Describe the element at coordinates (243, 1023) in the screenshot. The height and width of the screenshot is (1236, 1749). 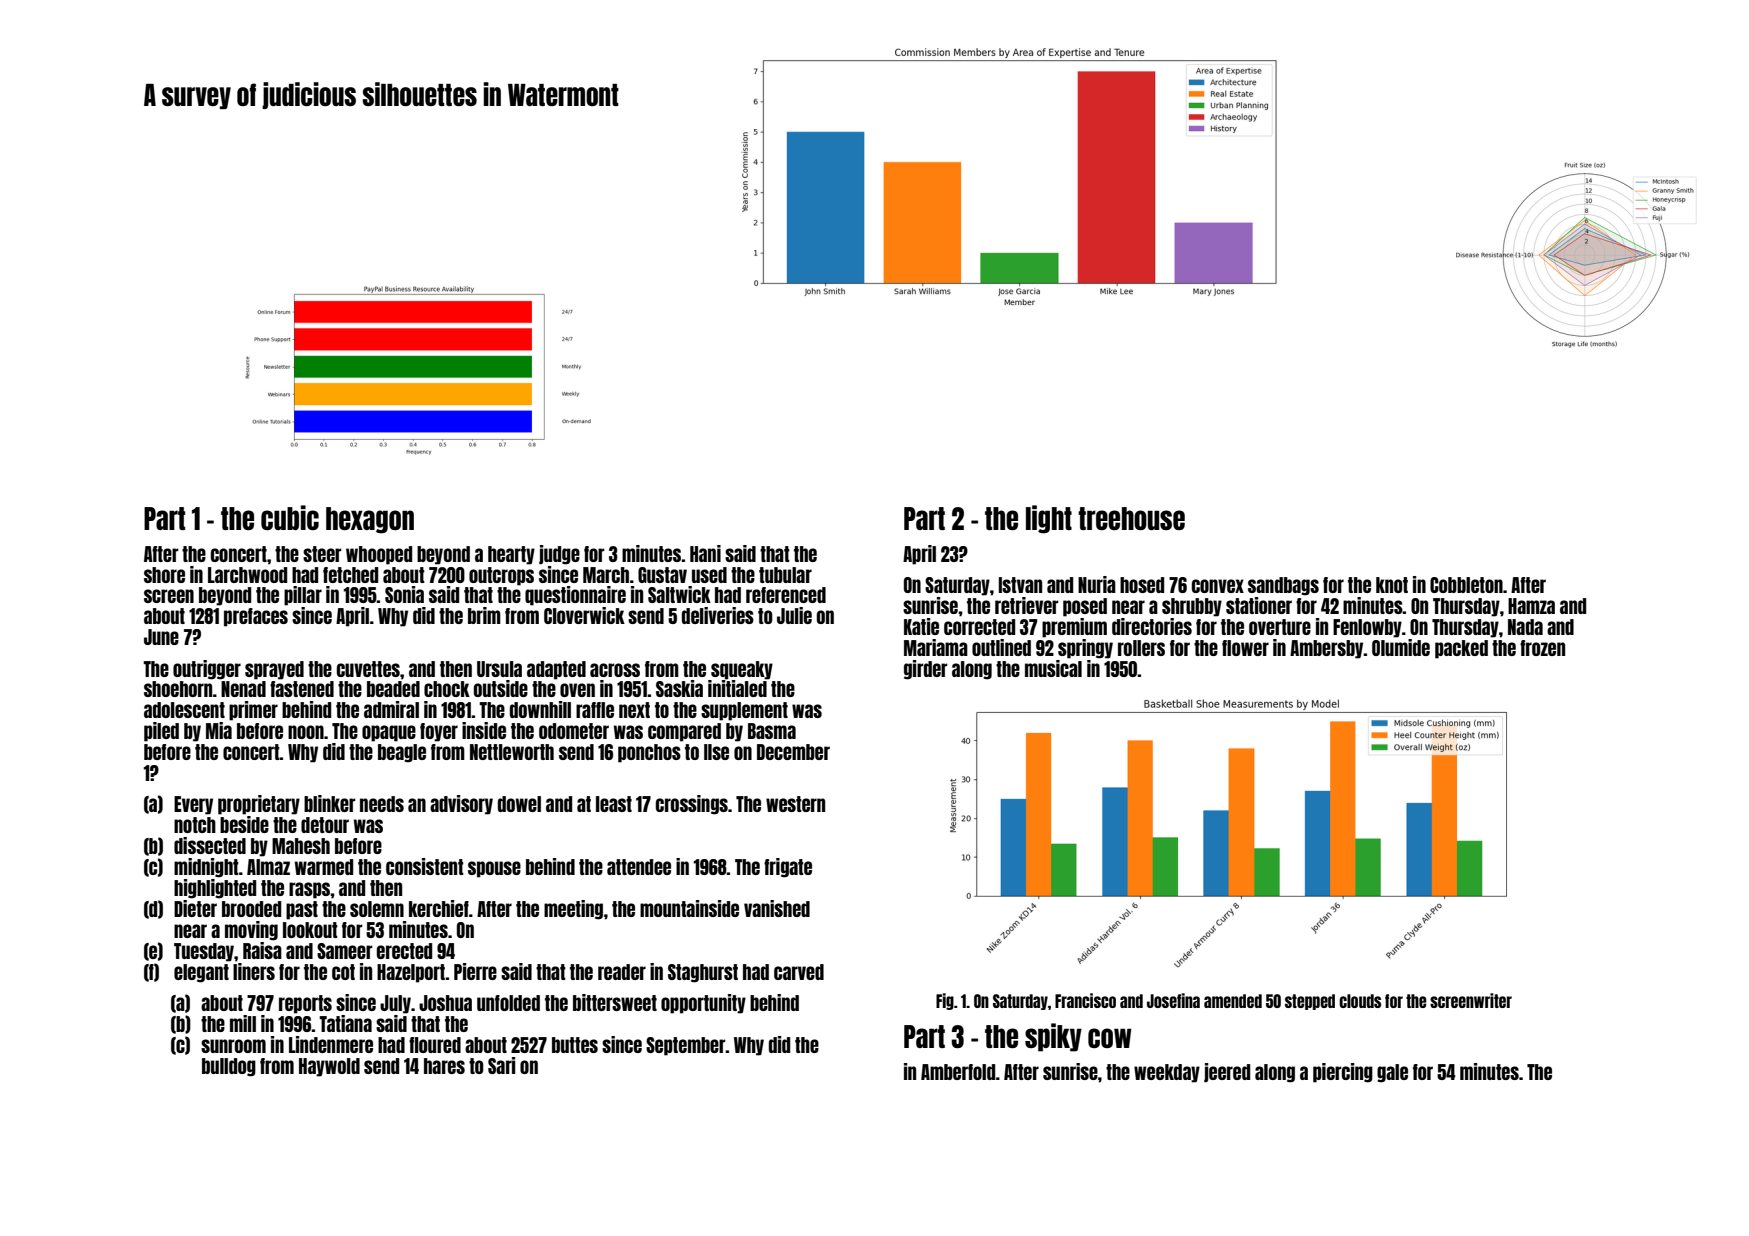
I see `mill` at that location.
